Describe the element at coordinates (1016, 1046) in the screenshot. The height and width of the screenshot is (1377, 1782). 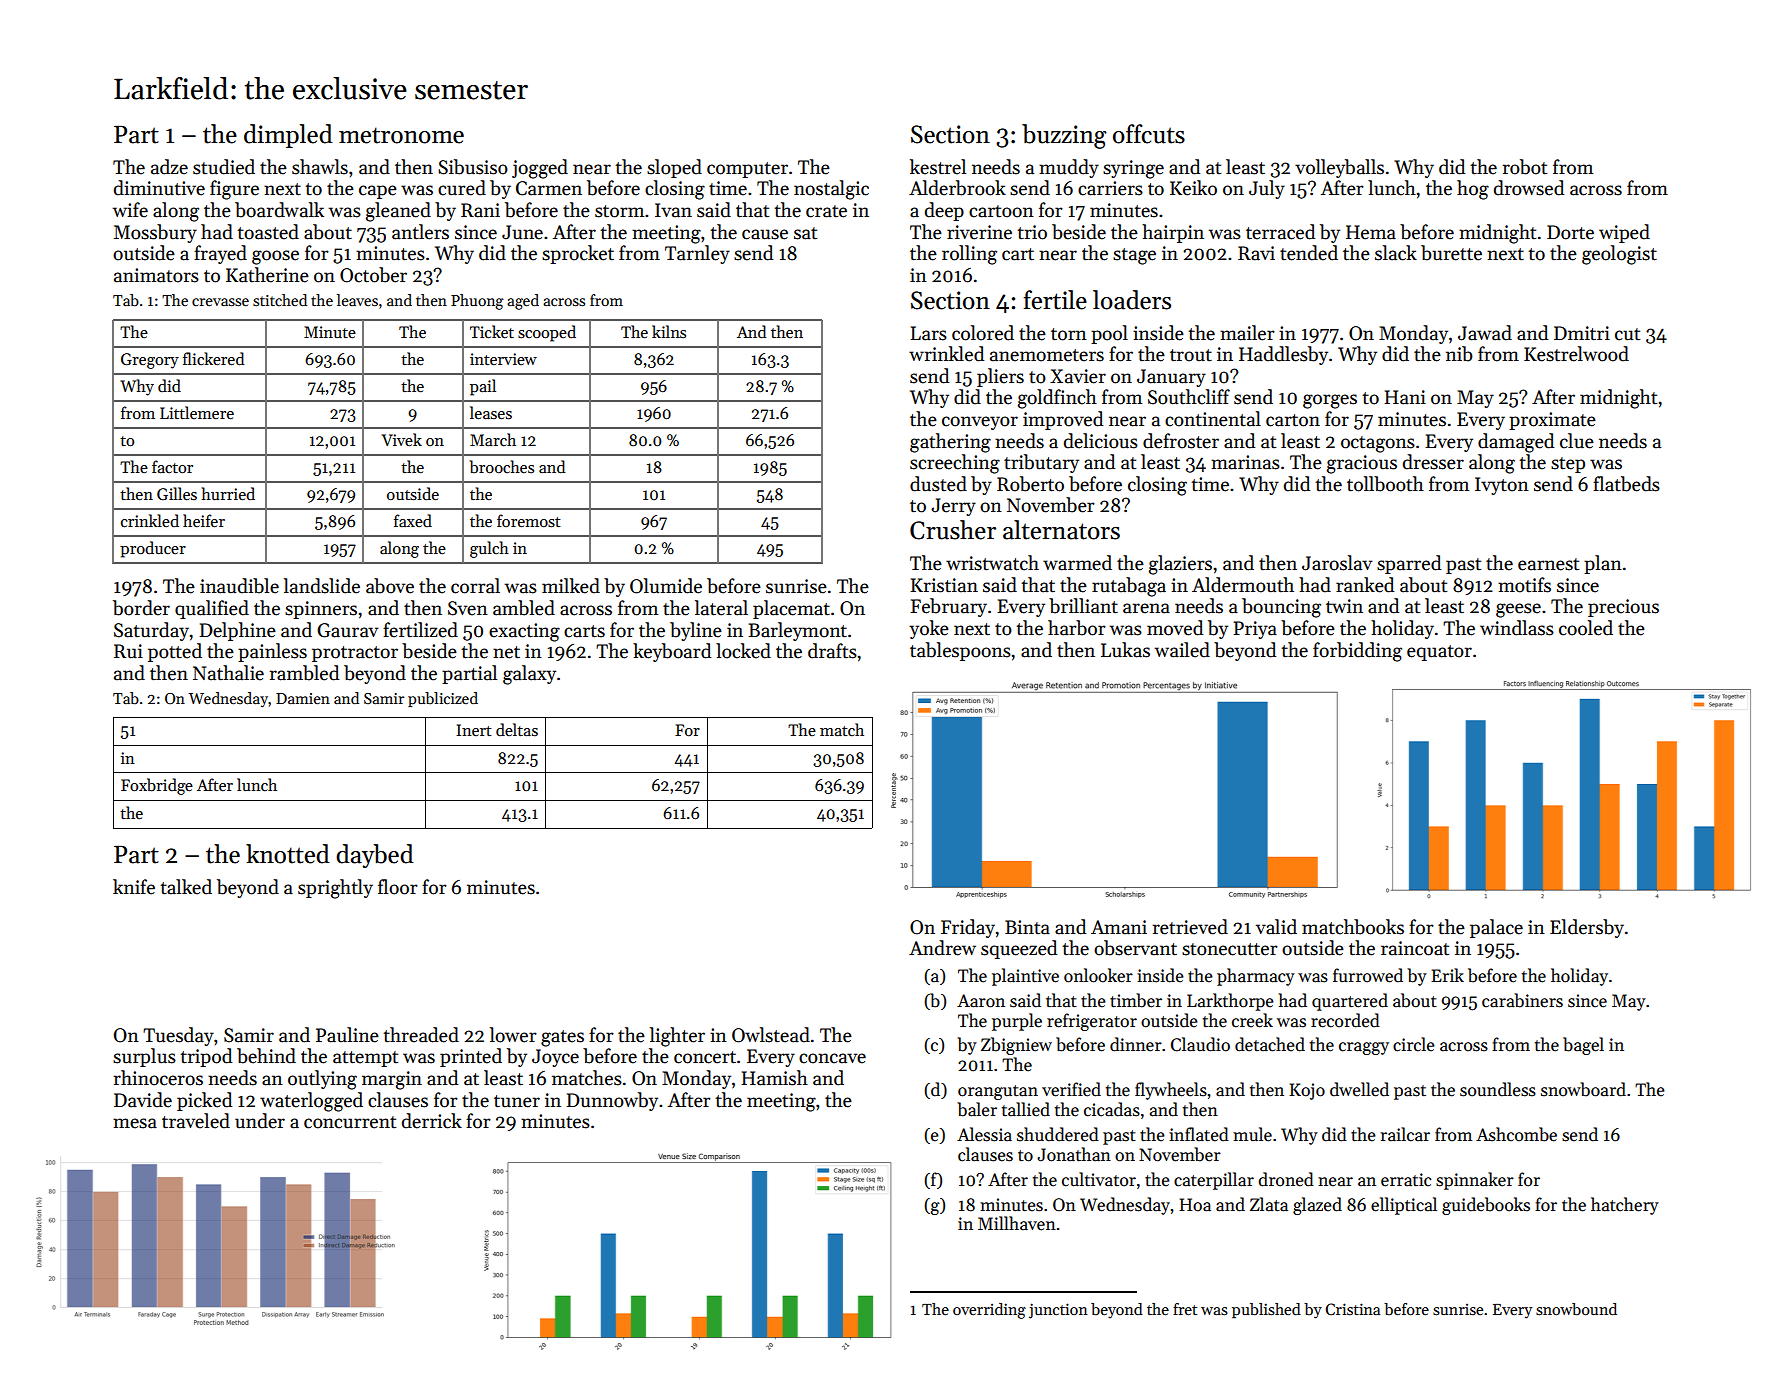
I see `Zbigniew` at that location.
